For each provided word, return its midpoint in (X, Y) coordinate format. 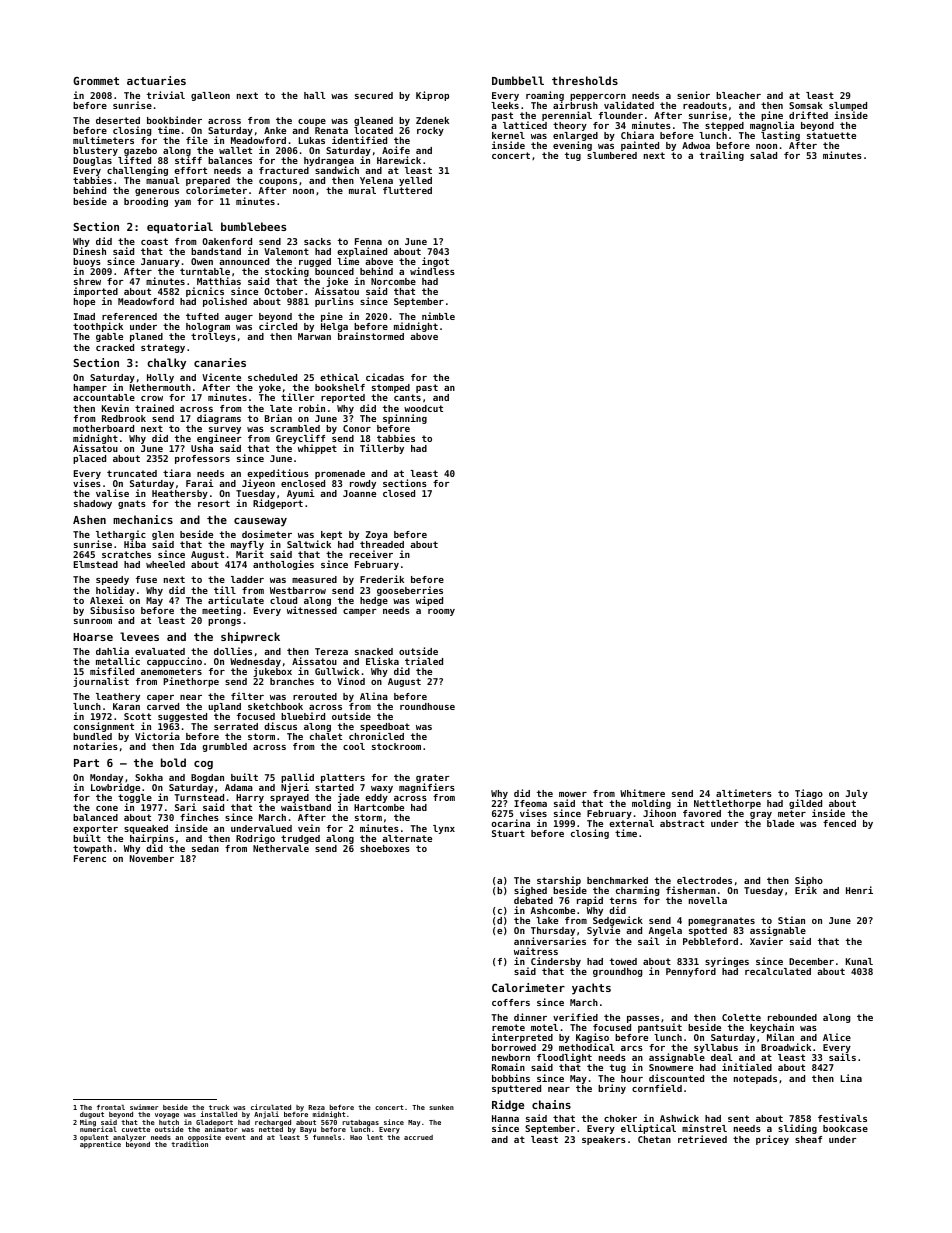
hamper (90, 388)
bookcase (845, 1128)
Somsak (806, 105)
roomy (441, 612)
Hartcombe (379, 807)
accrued (418, 1137)
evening (572, 146)
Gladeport (214, 1123)
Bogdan (207, 778)
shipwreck (250, 638)
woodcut (423, 408)
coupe (312, 122)
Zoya (377, 535)
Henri (859, 890)
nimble (438, 316)
